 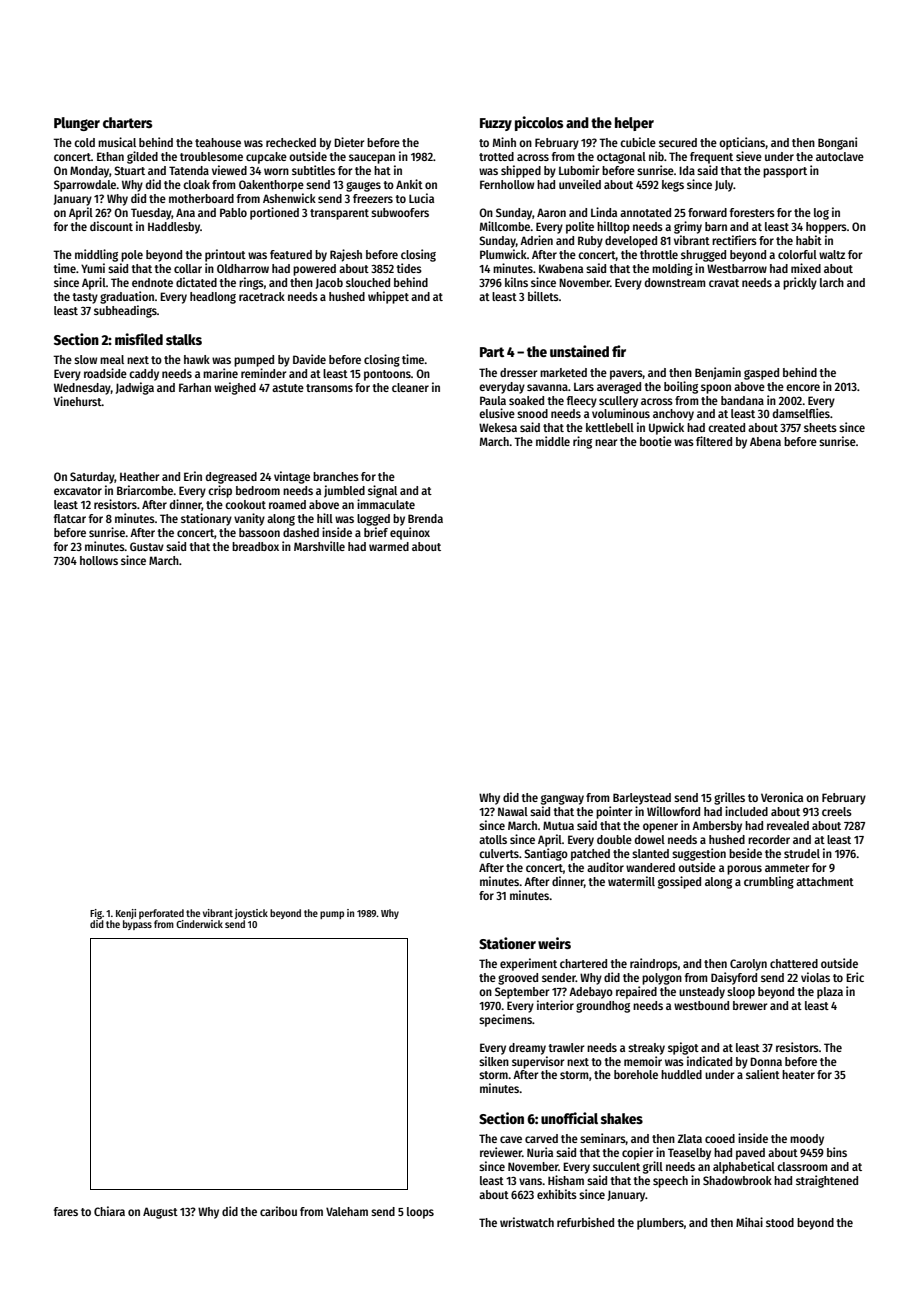 What do you see at coordinates (251, 914) in the document?
I see `joystick` at bounding box center [251, 914].
